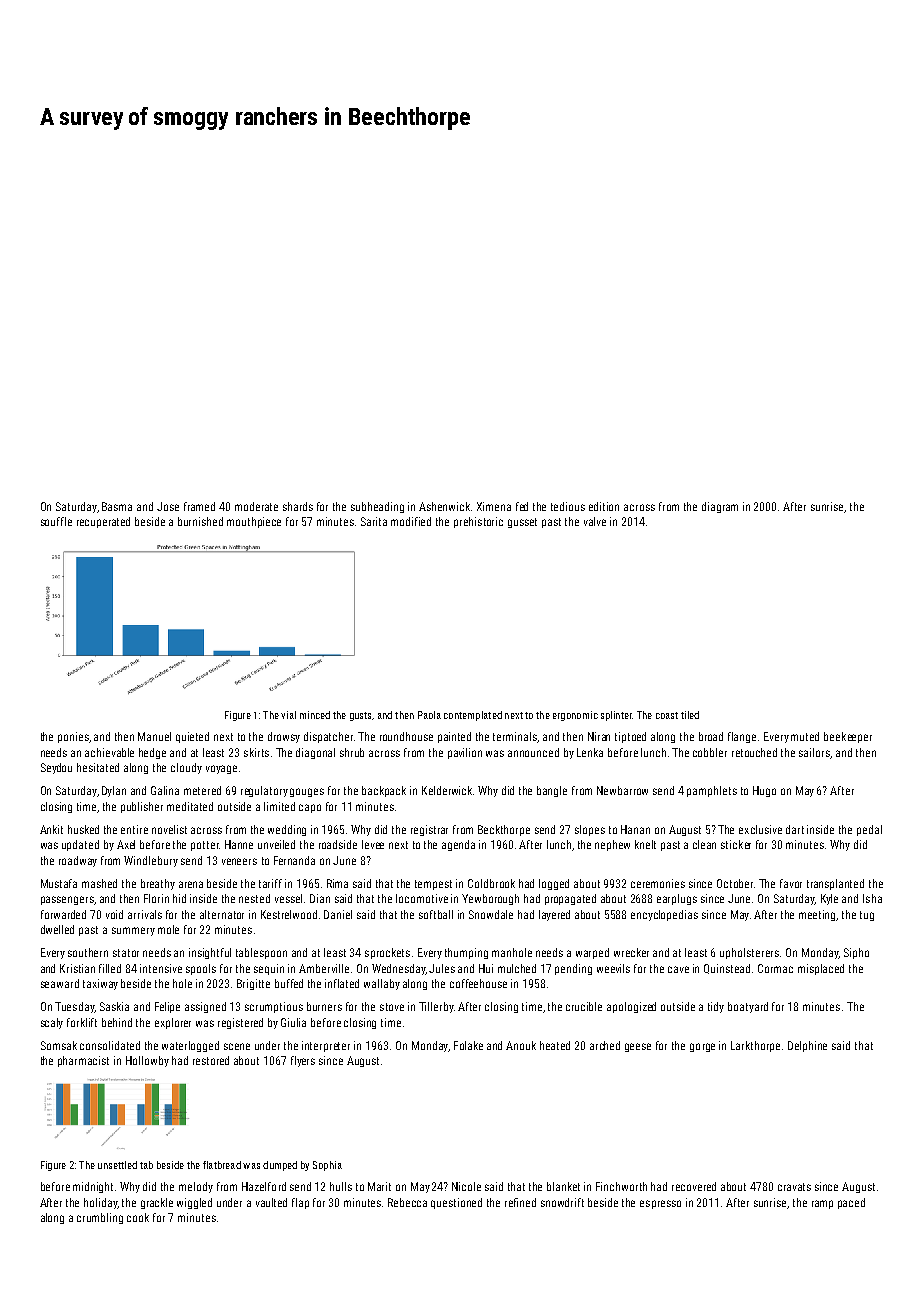 This screenshot has width=924, height=1308. Describe the element at coordinates (727, 969) in the screenshot. I see `Quinstead` at that location.
